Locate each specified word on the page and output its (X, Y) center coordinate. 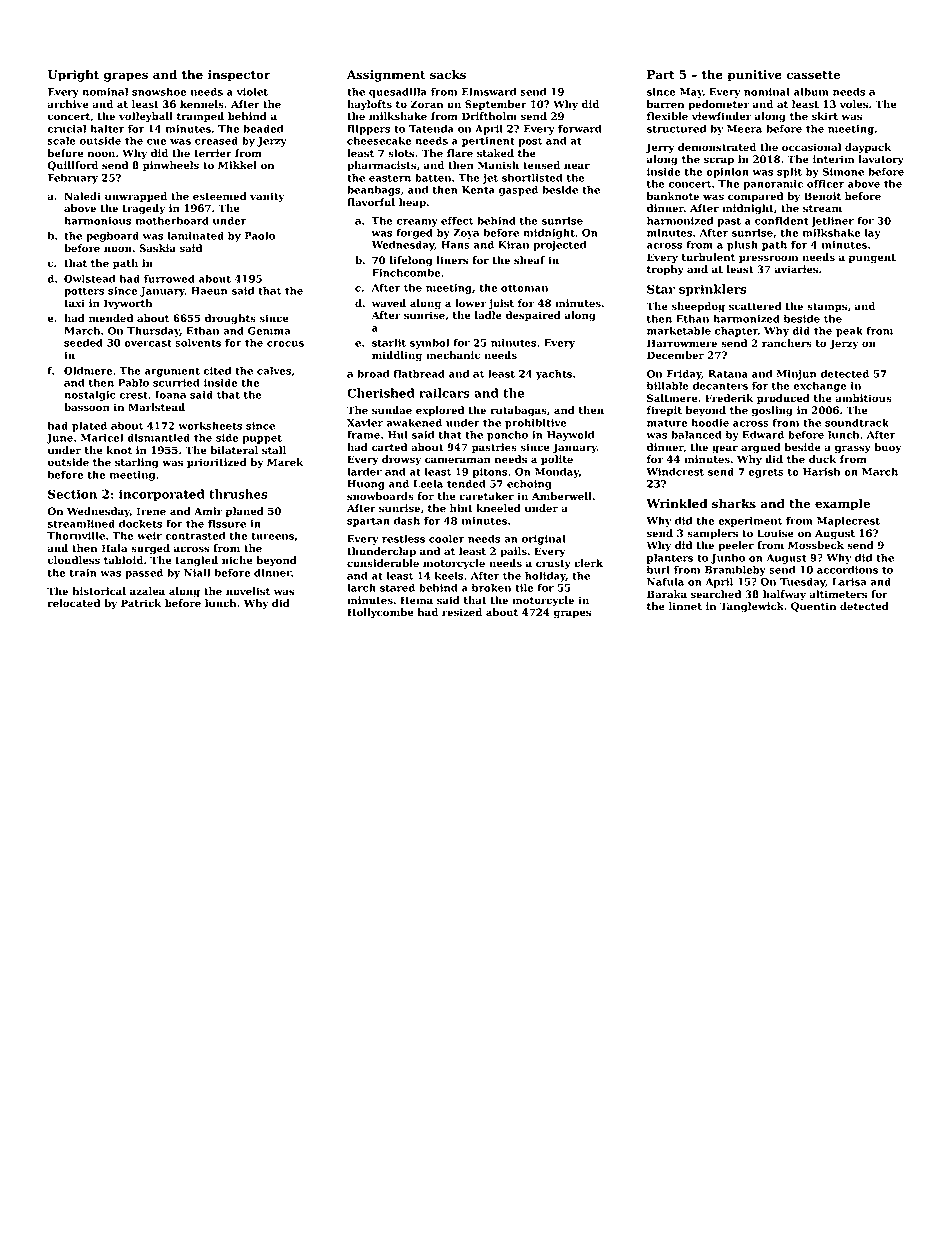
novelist (248, 591)
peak (849, 331)
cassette (813, 75)
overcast (148, 343)
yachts (554, 374)
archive (68, 104)
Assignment (386, 76)
